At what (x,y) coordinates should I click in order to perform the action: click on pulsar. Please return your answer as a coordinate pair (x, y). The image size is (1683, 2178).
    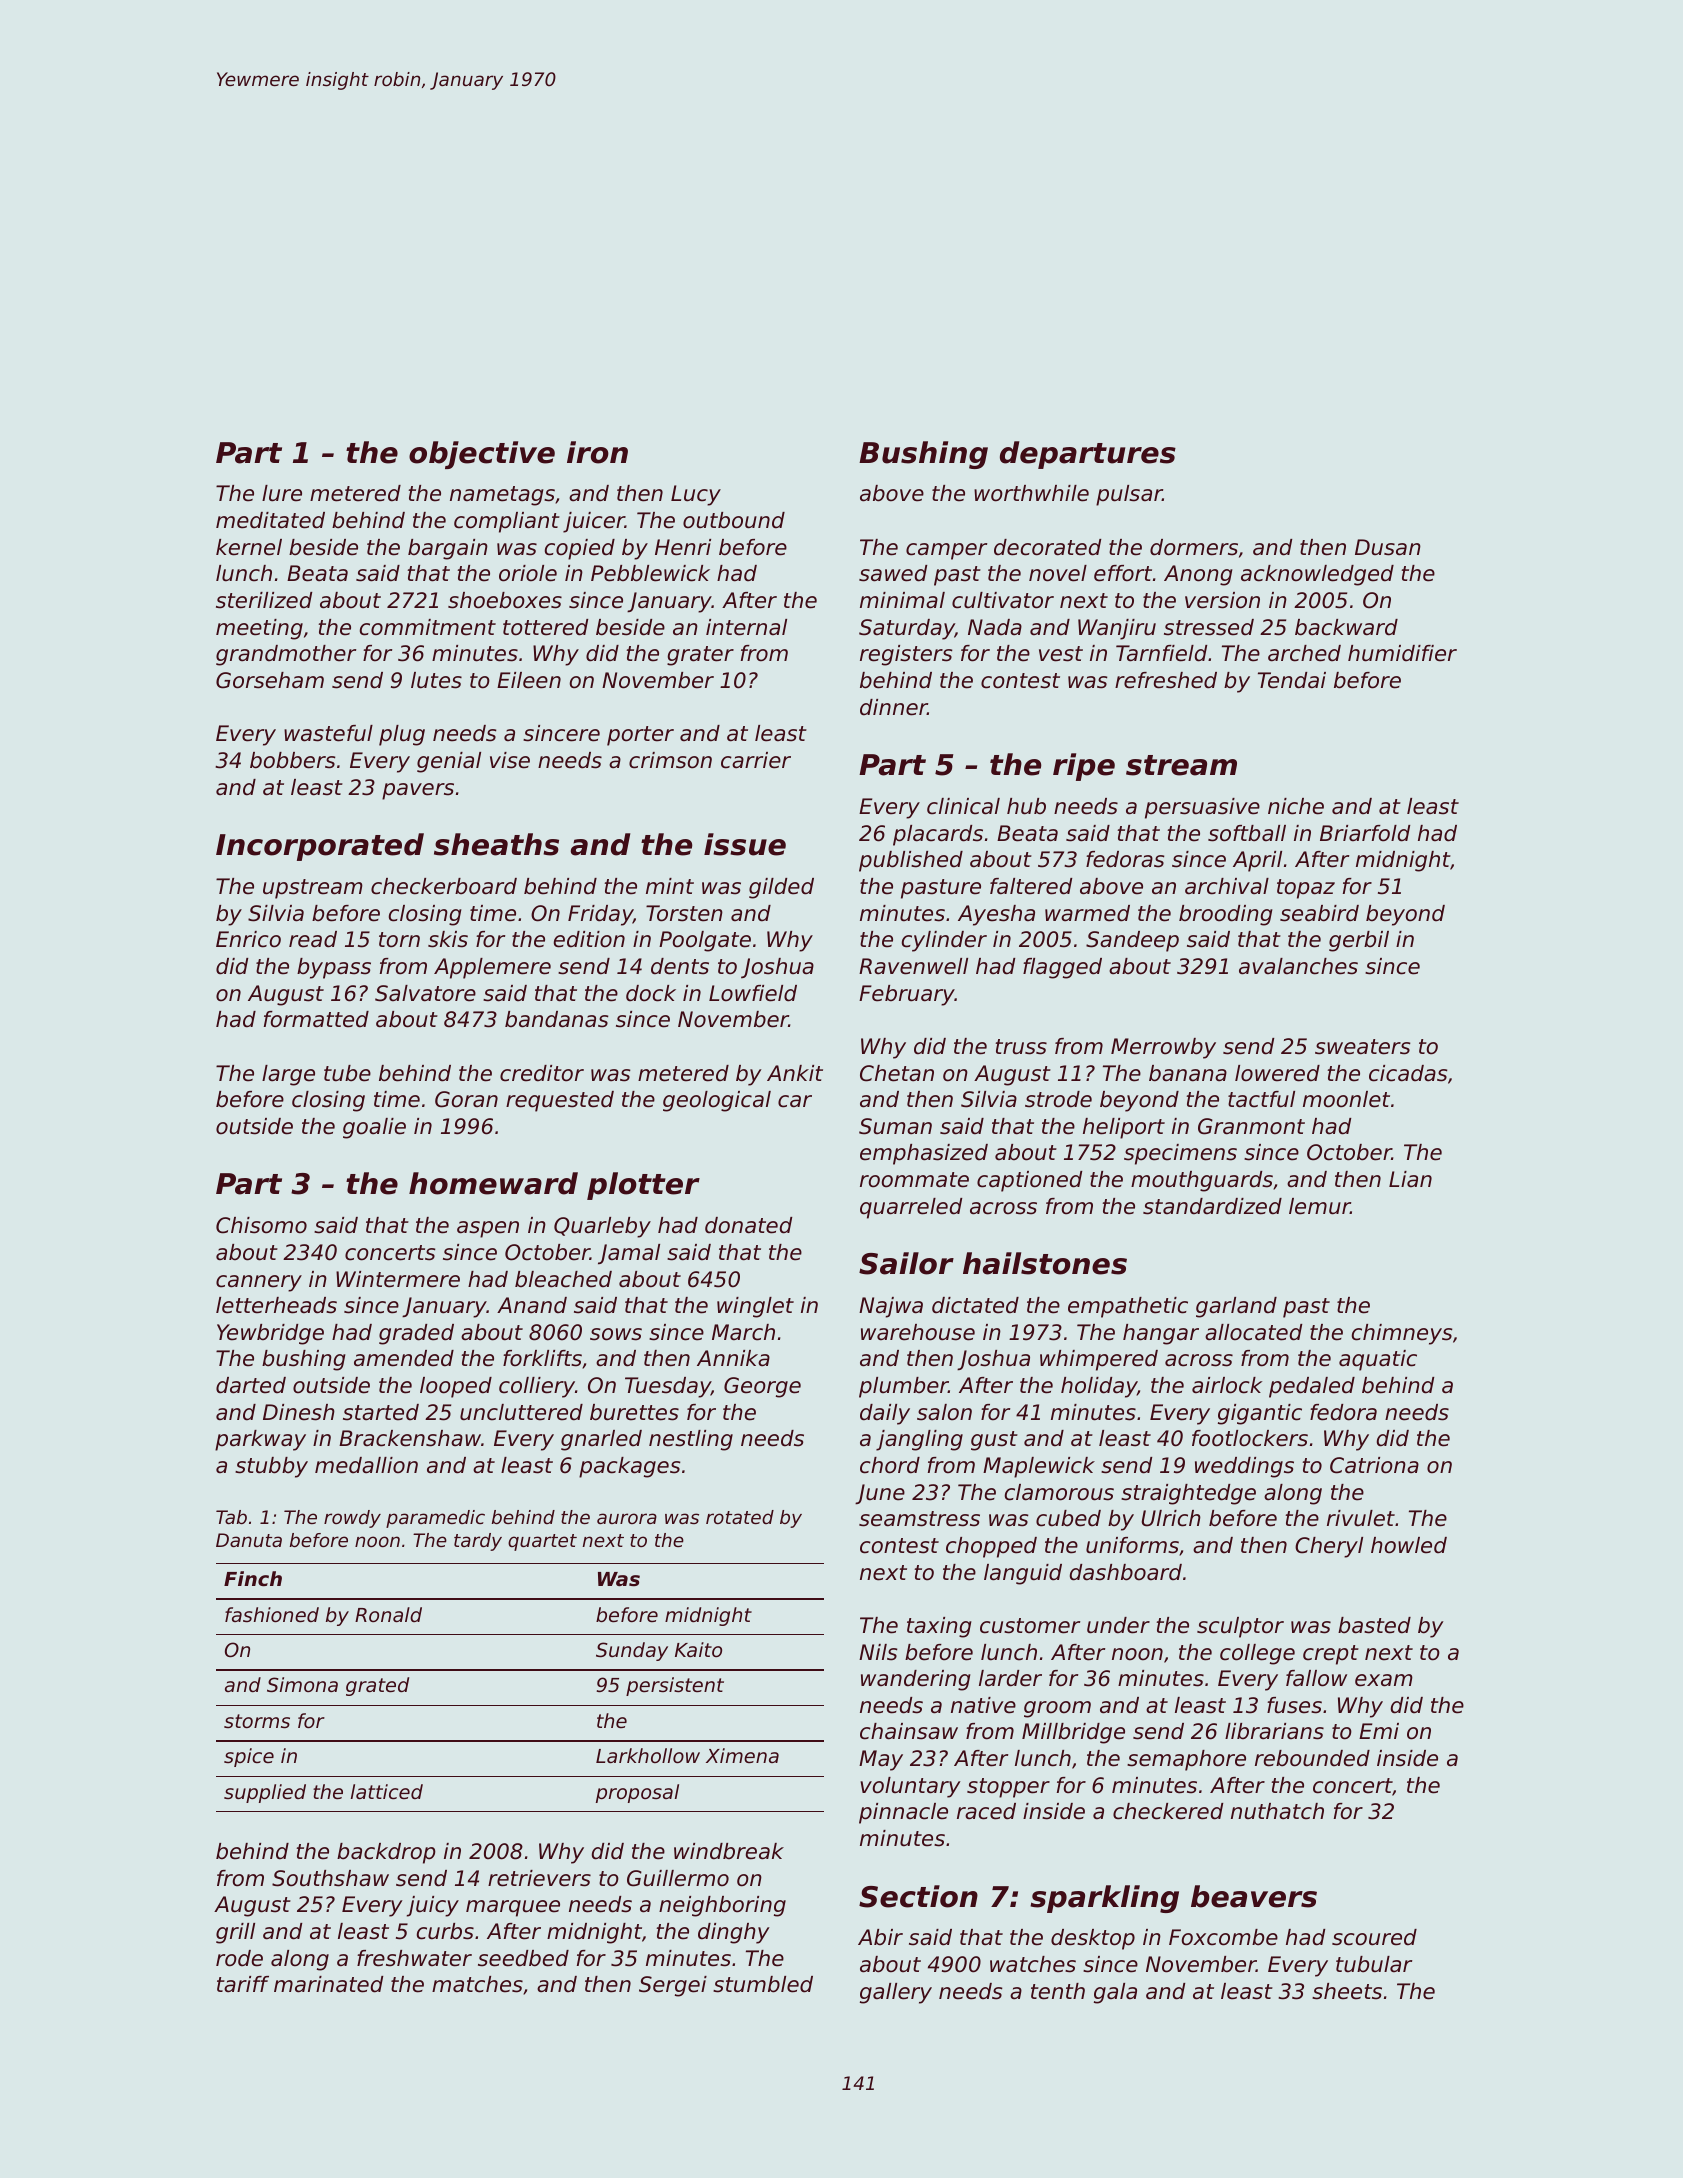
    Looking at the image, I should click on (1129, 495).
